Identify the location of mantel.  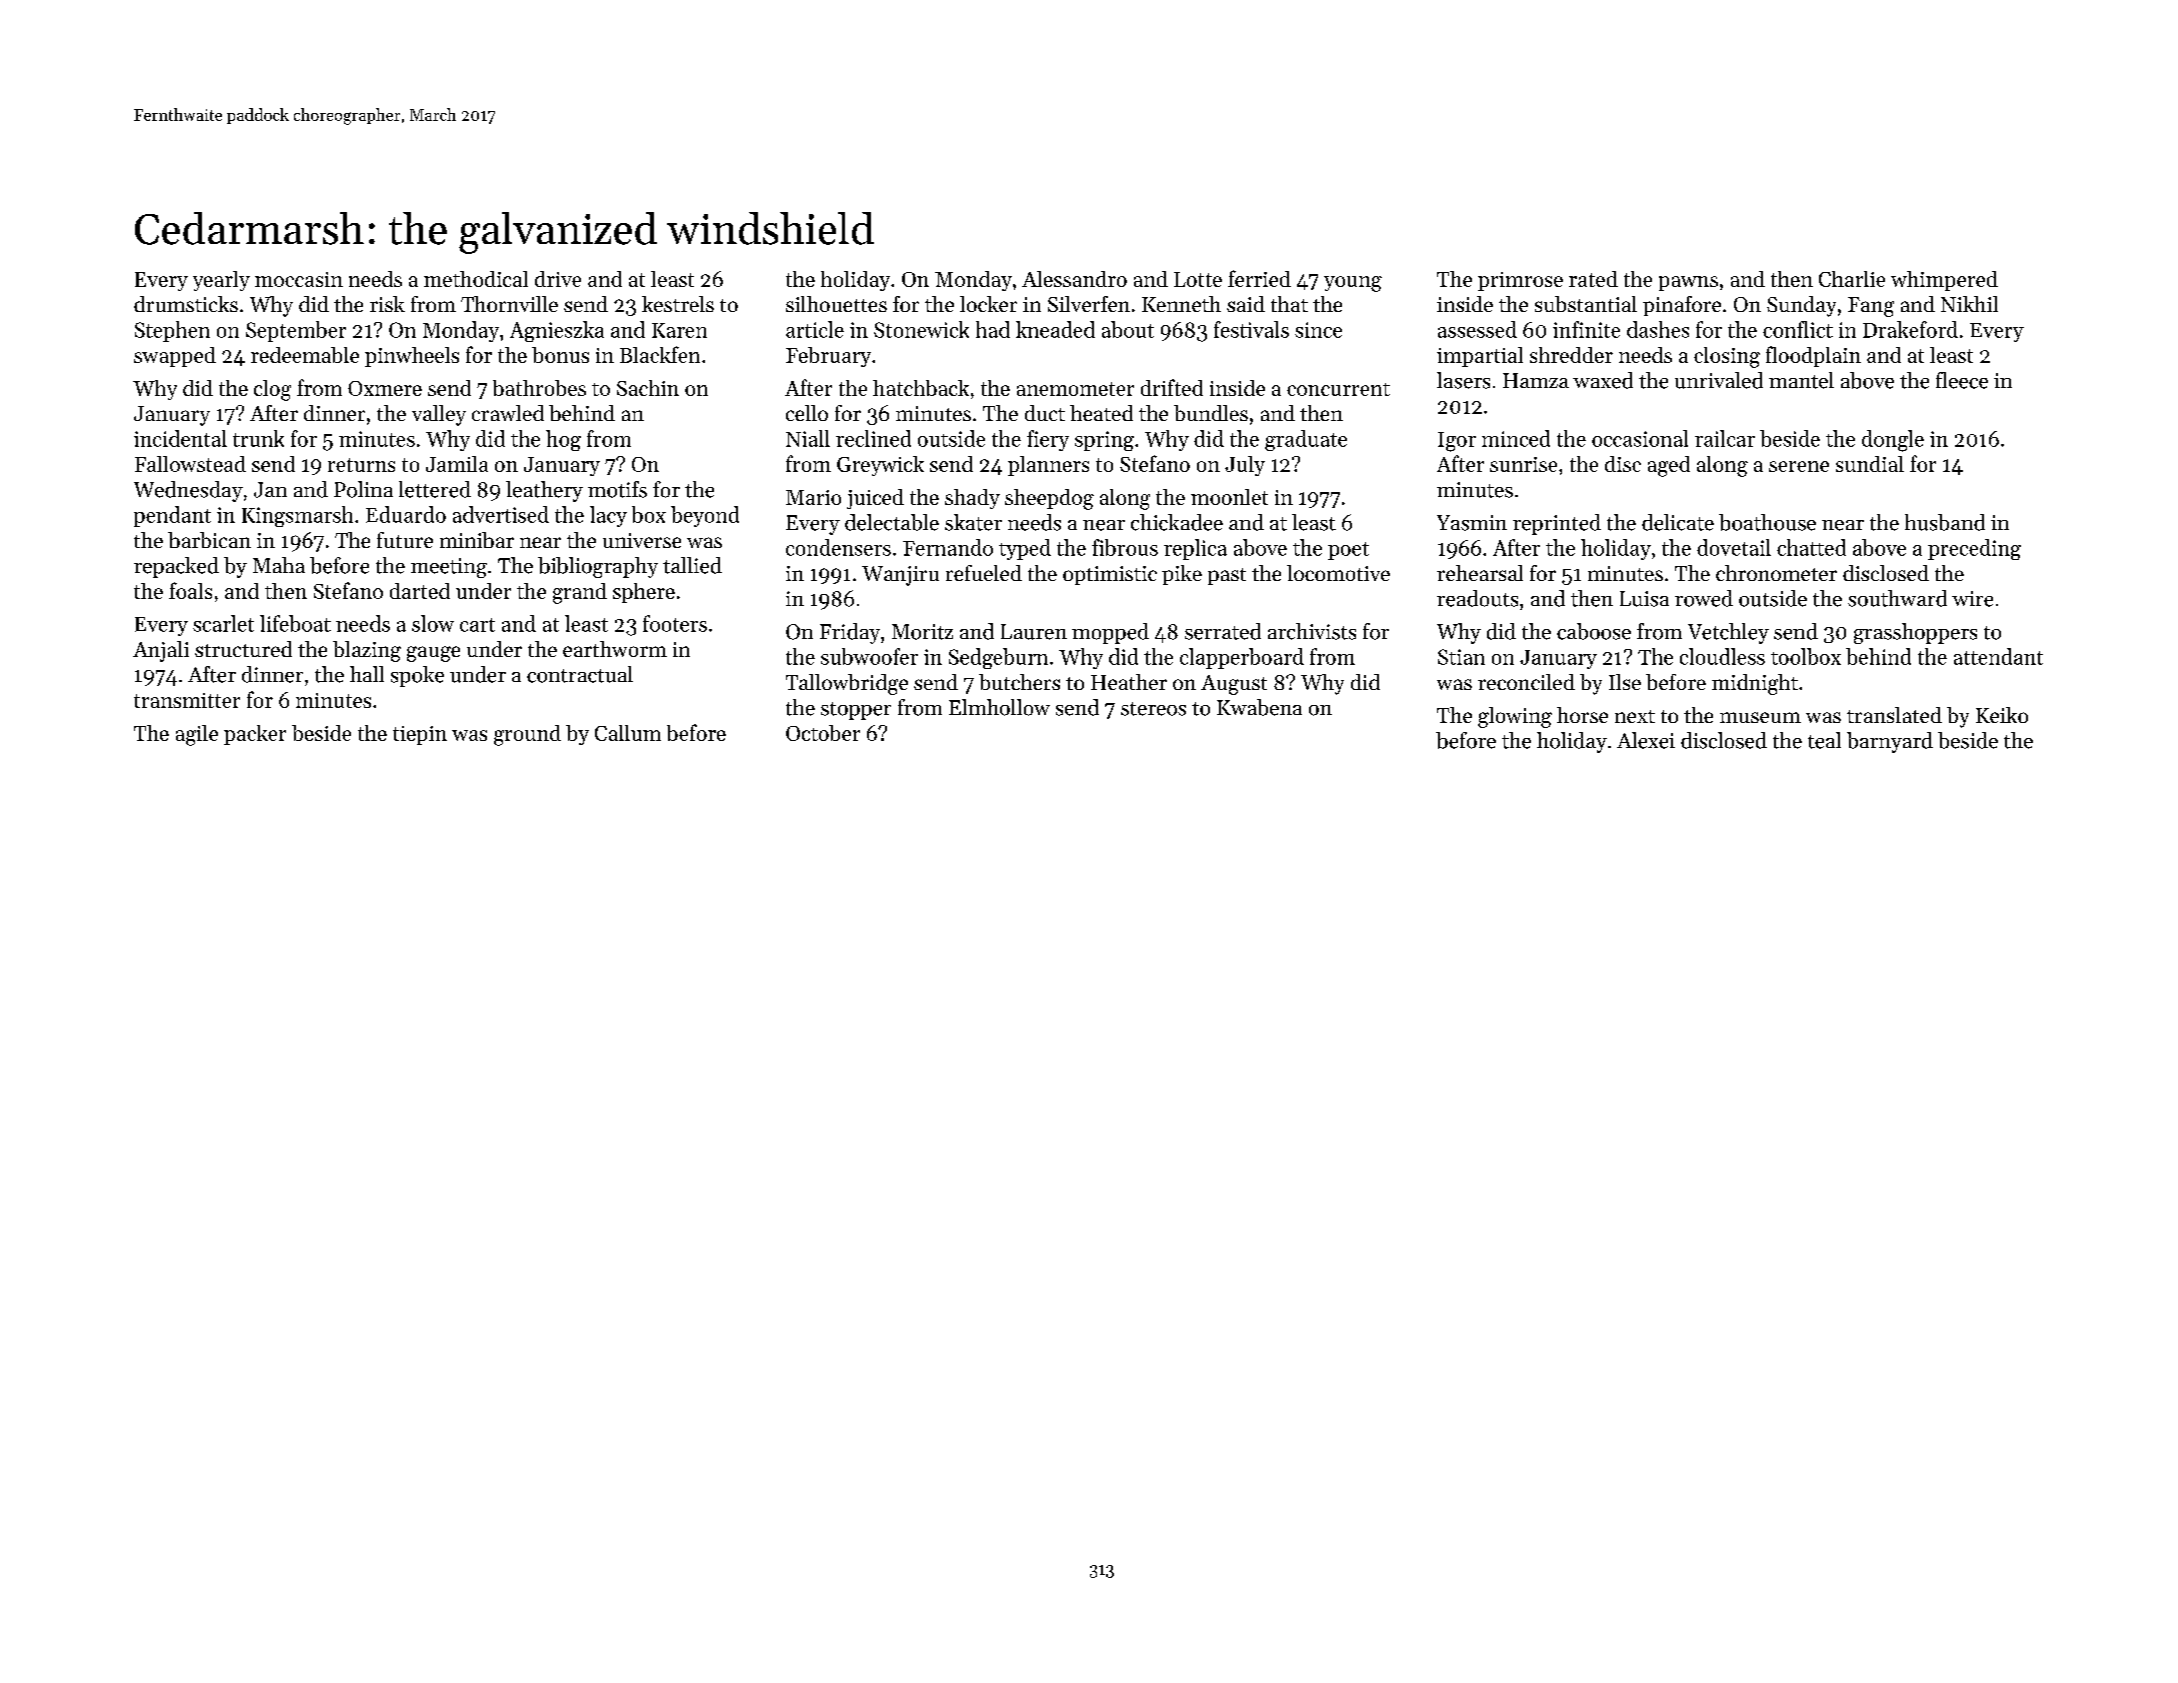
(1801, 380).
